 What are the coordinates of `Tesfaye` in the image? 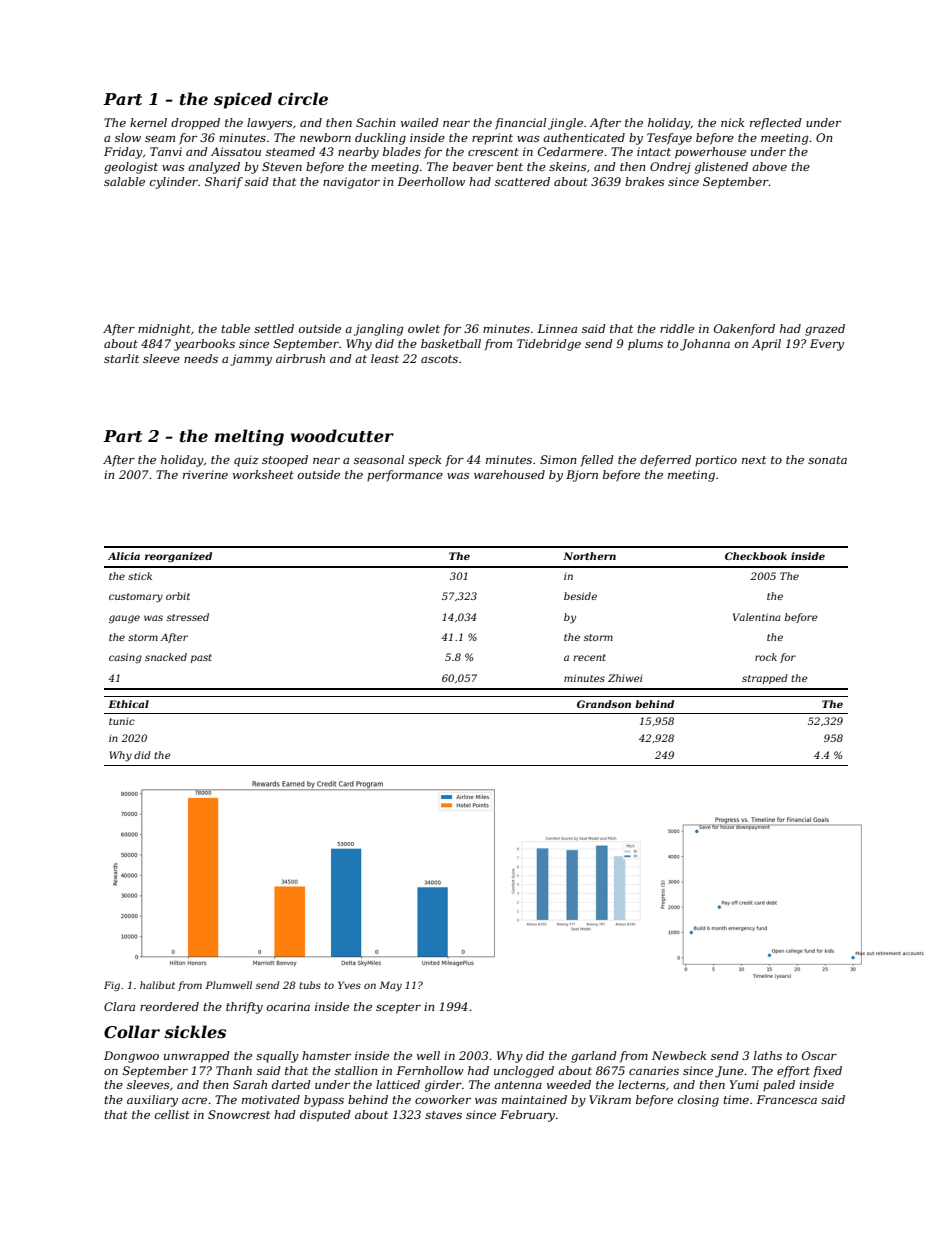 It's located at (669, 139).
